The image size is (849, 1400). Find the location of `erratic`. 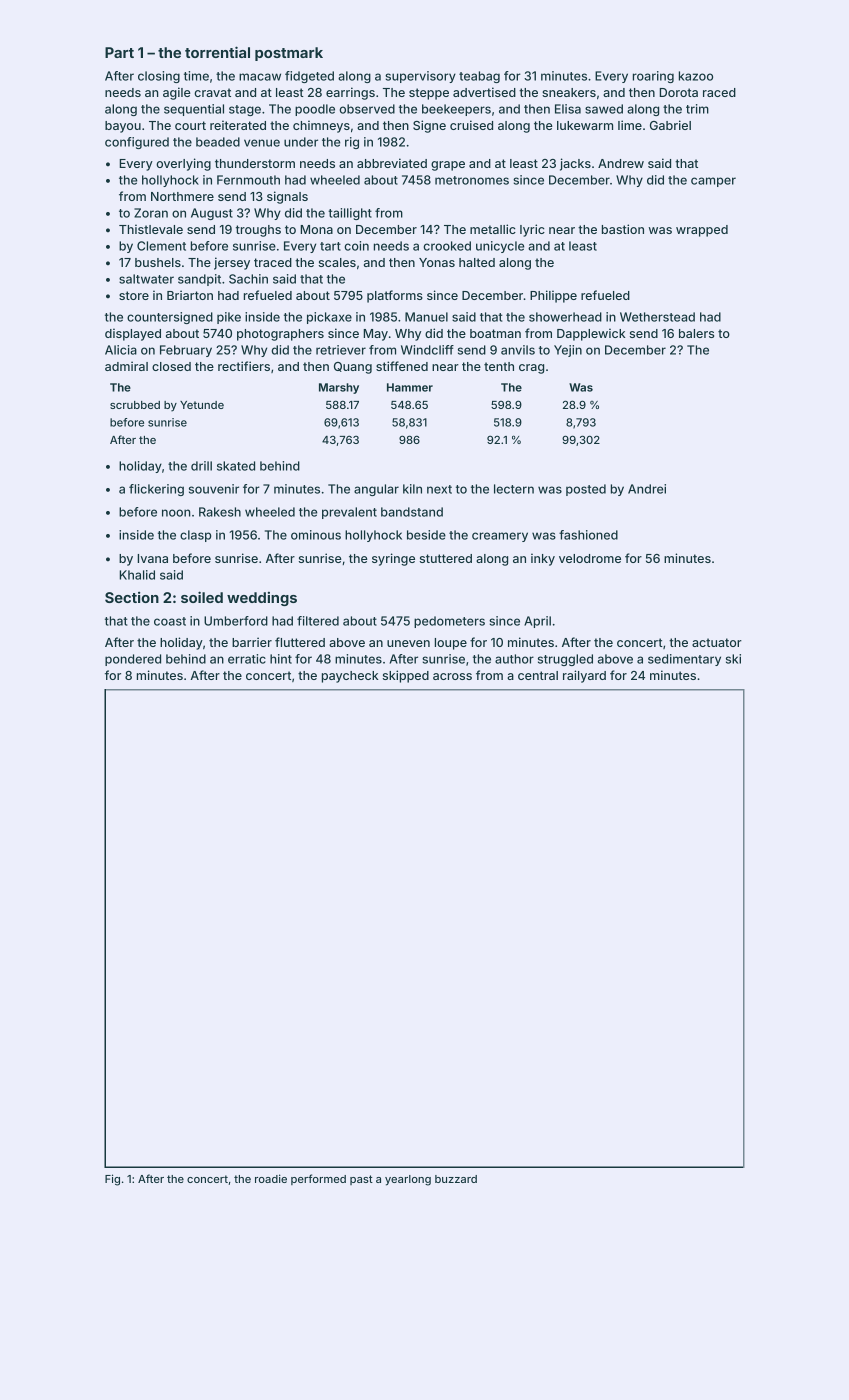

erratic is located at coordinates (247, 659).
